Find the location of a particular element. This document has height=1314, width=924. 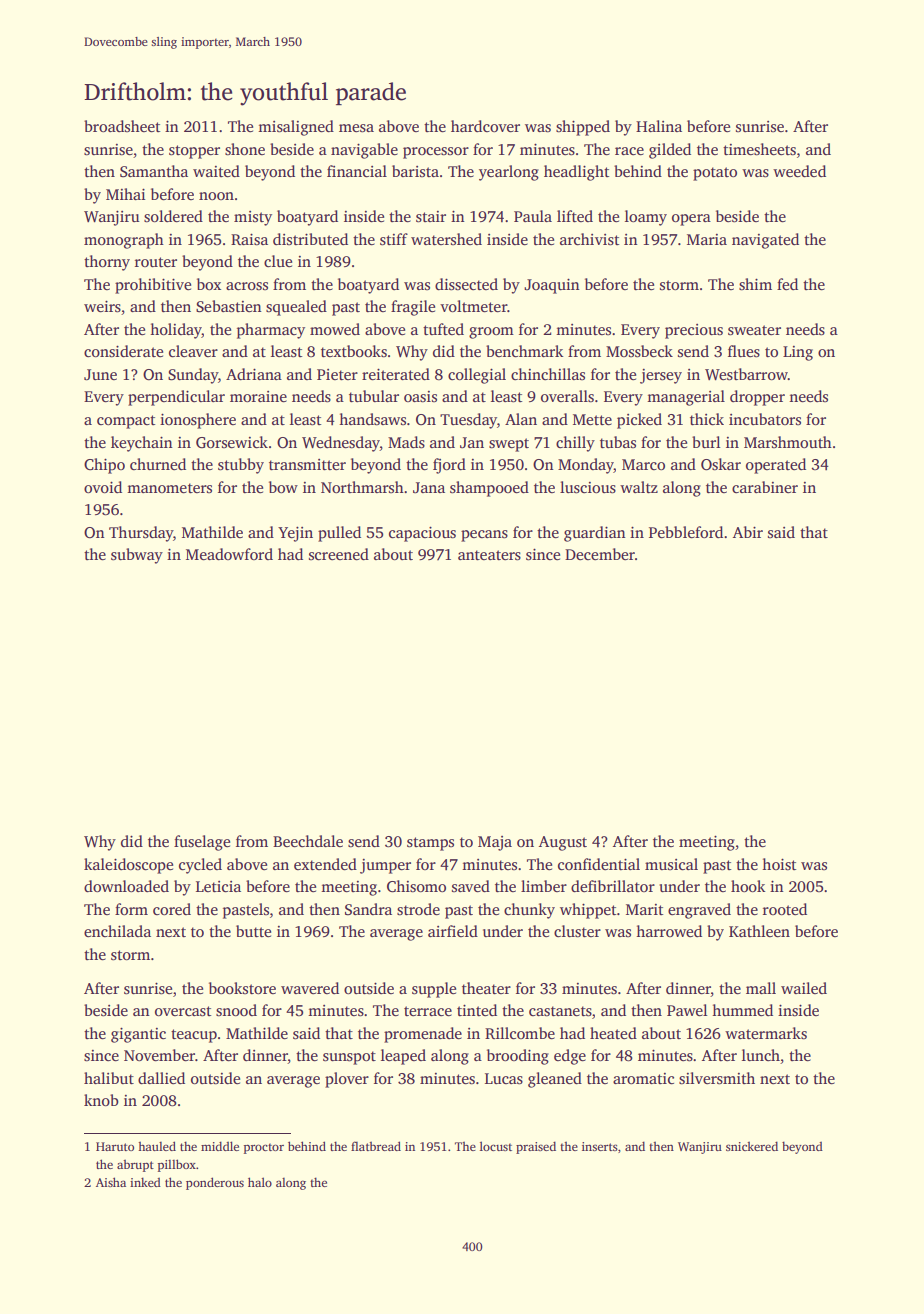

Meadowford is located at coordinates (229, 554).
